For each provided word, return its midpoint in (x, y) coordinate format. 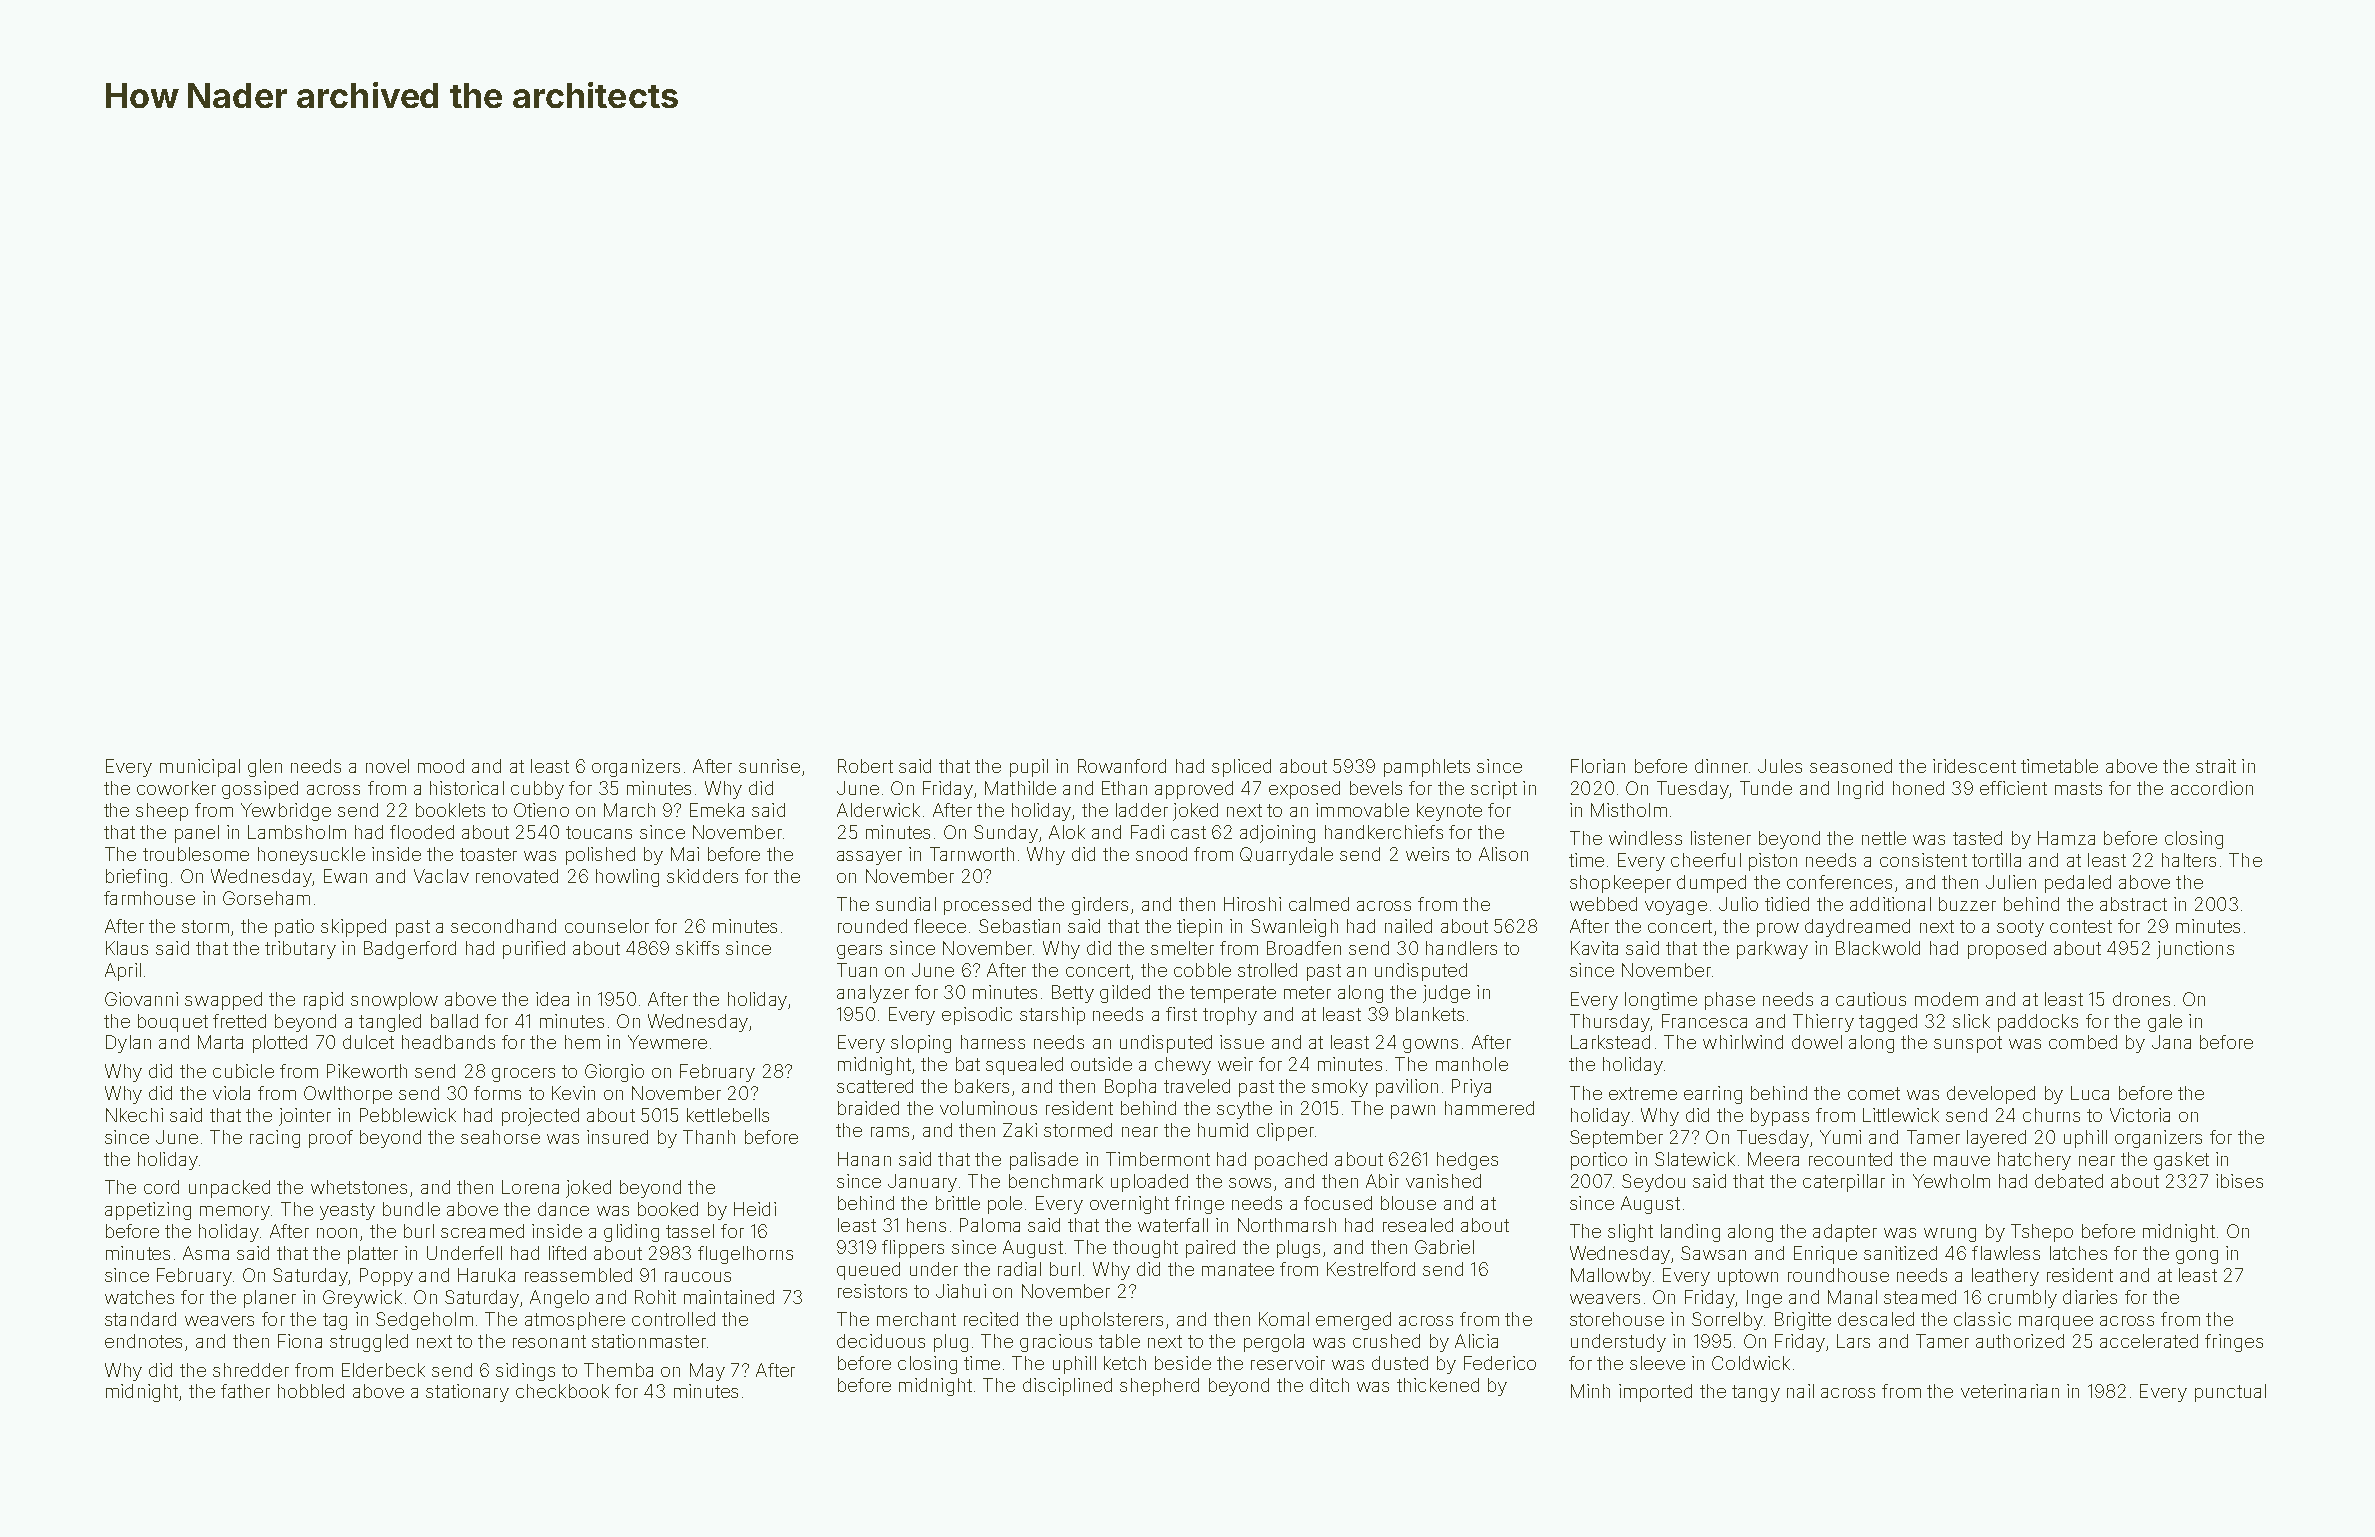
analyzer (873, 994)
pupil (1029, 768)
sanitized (1900, 1253)
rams (890, 1132)
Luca (2090, 1093)
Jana (2171, 1042)
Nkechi (134, 1115)
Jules (1780, 766)
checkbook (562, 1391)
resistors (872, 1291)
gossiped (260, 790)
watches (139, 1297)
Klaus (127, 948)
